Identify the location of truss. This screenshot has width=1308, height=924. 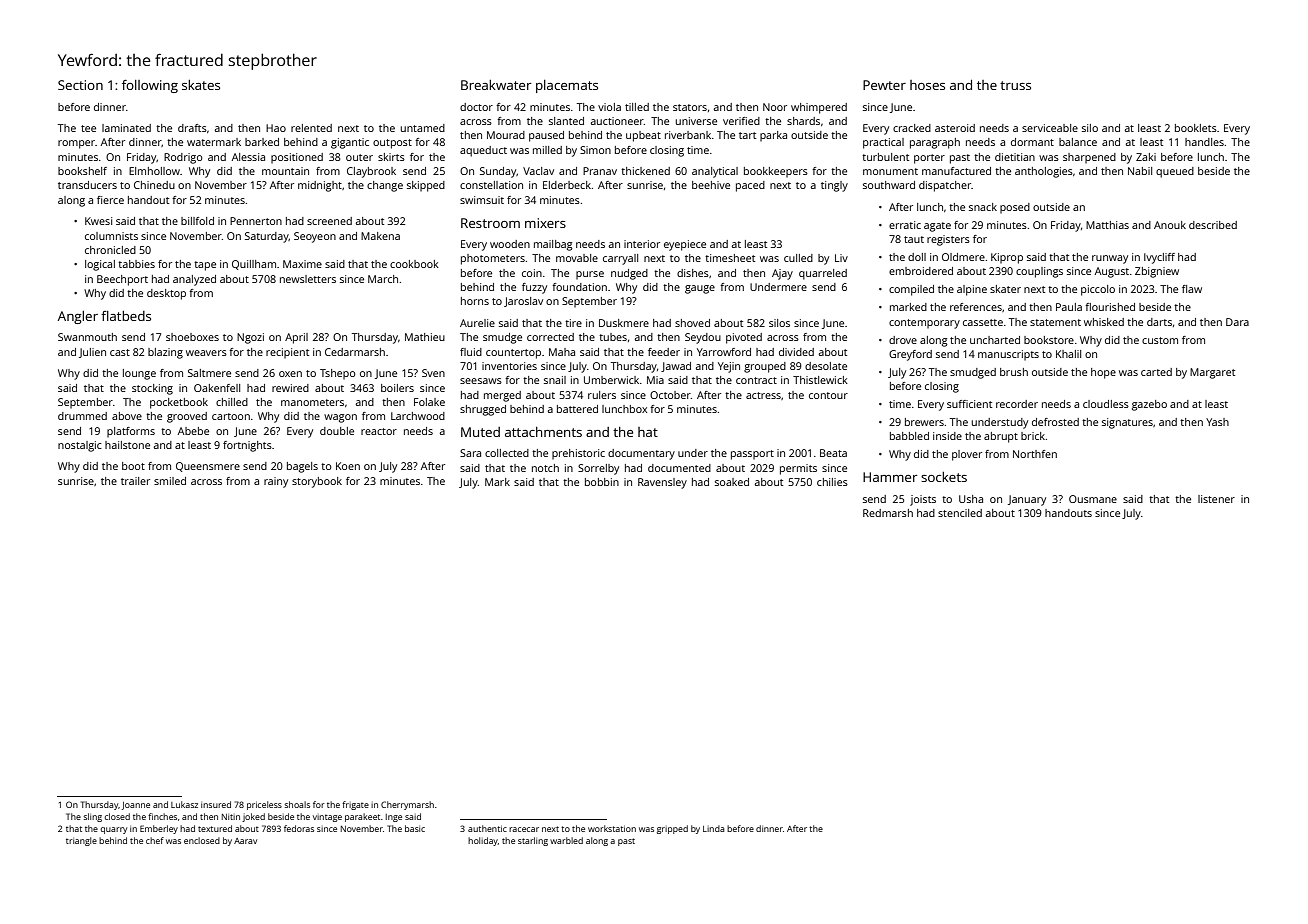
(1015, 85).
